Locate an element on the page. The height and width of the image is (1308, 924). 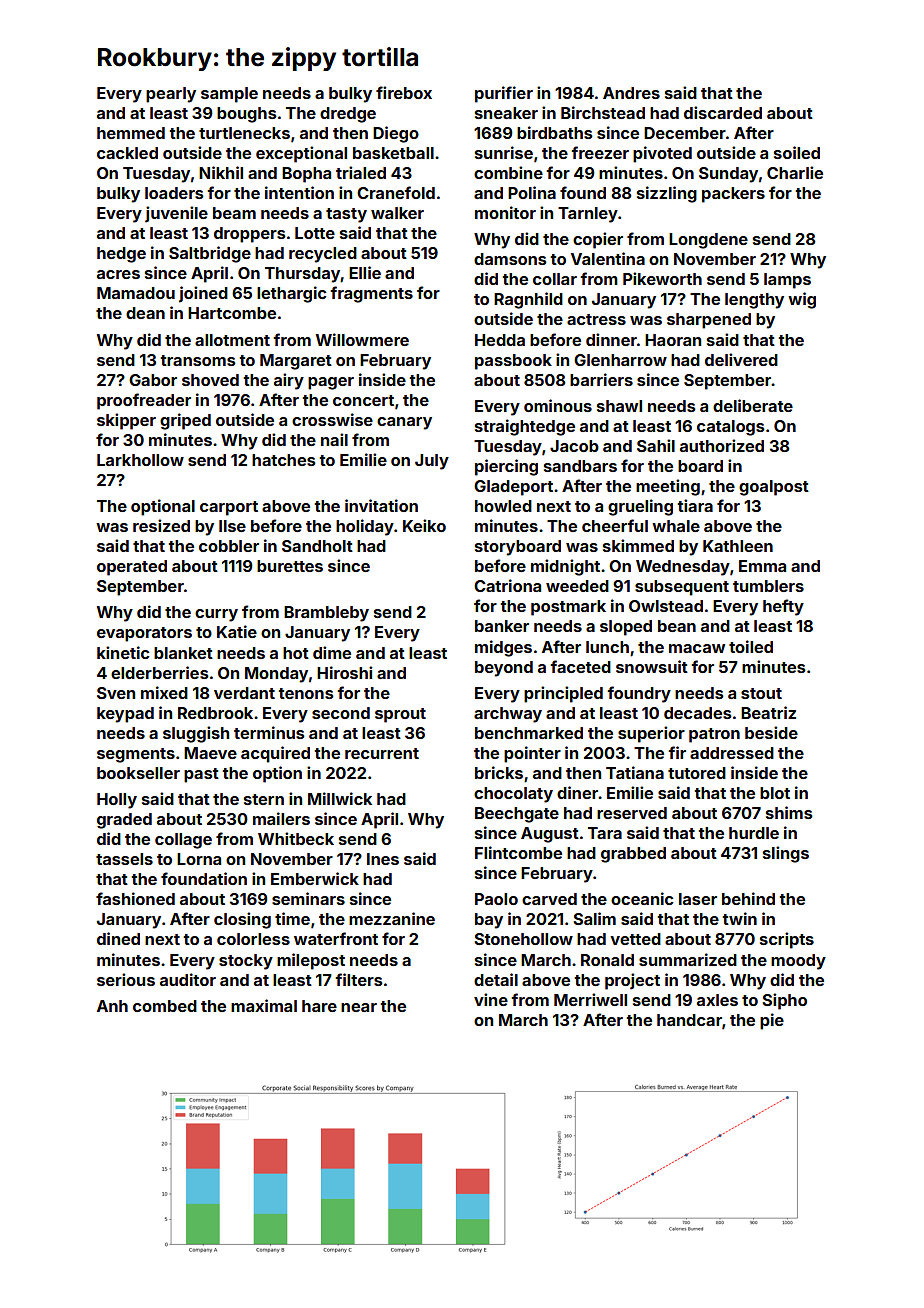
fragments is located at coordinates (372, 294).
